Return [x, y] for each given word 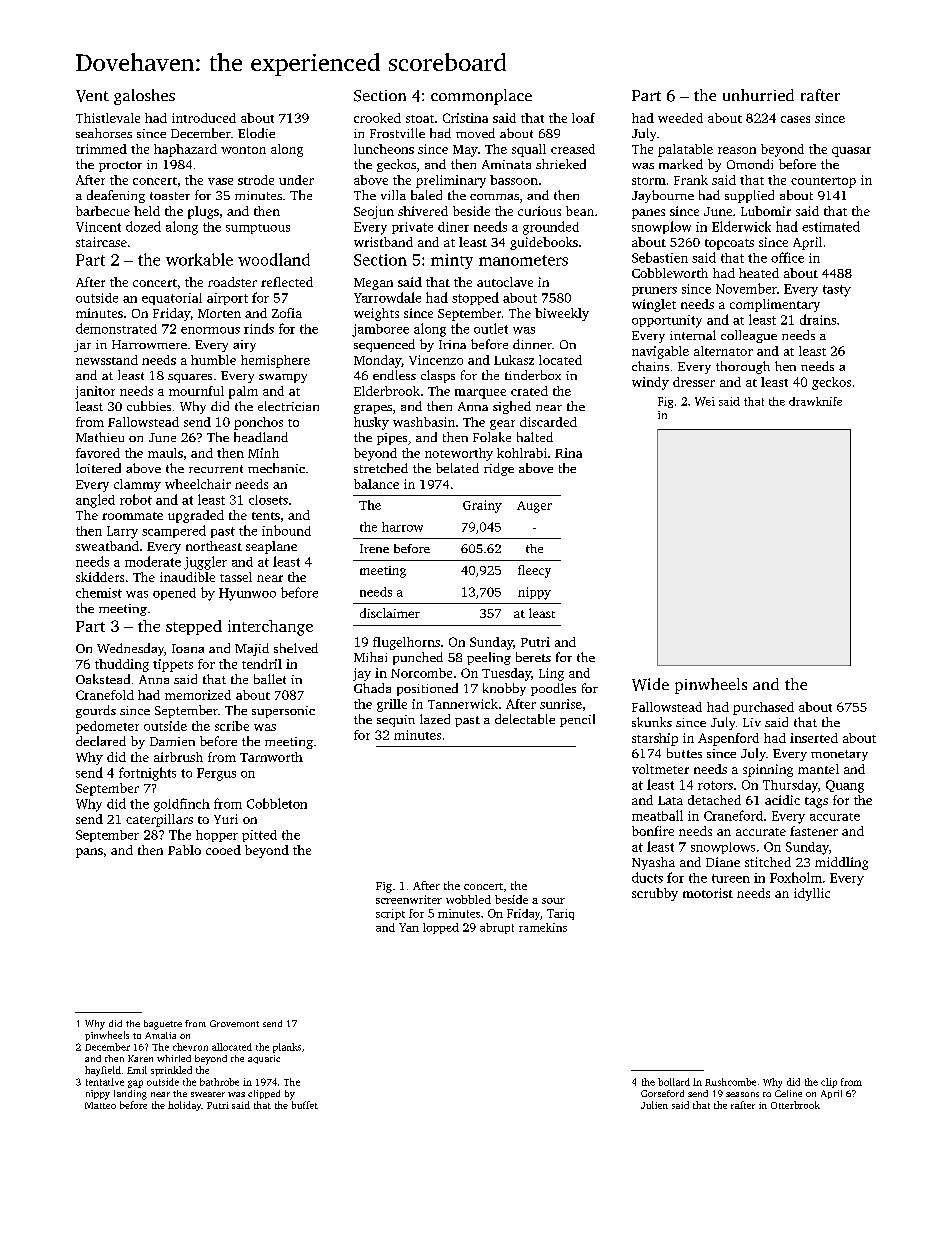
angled [95, 501]
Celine [788, 1093]
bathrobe [219, 1082]
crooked [377, 118]
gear [502, 425]
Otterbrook [795, 1105]
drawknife [815, 401]
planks [287, 1048]
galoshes [144, 97]
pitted [259, 836]
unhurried [758, 95]
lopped [441, 928]
